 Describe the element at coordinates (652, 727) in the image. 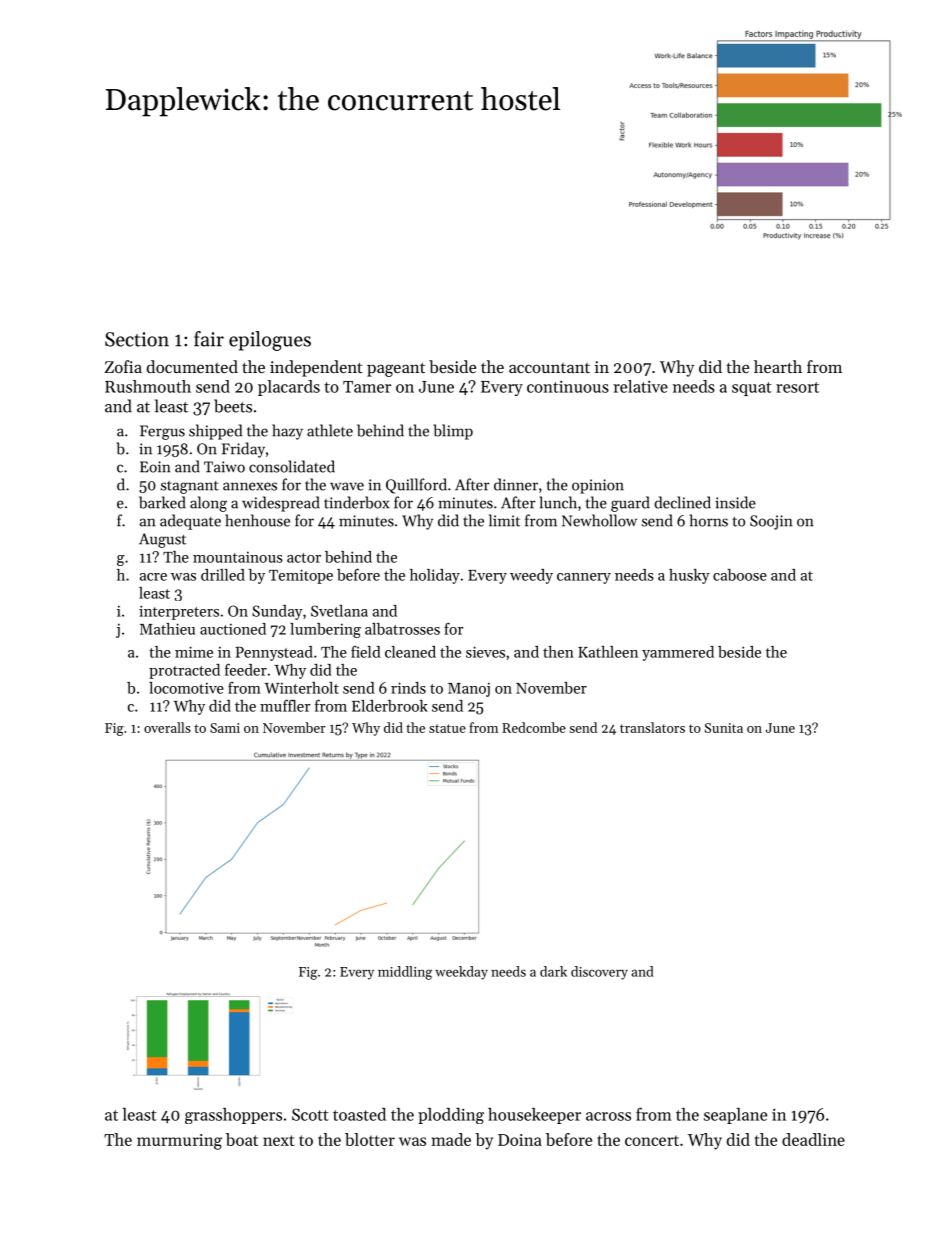

I see `translators` at that location.
